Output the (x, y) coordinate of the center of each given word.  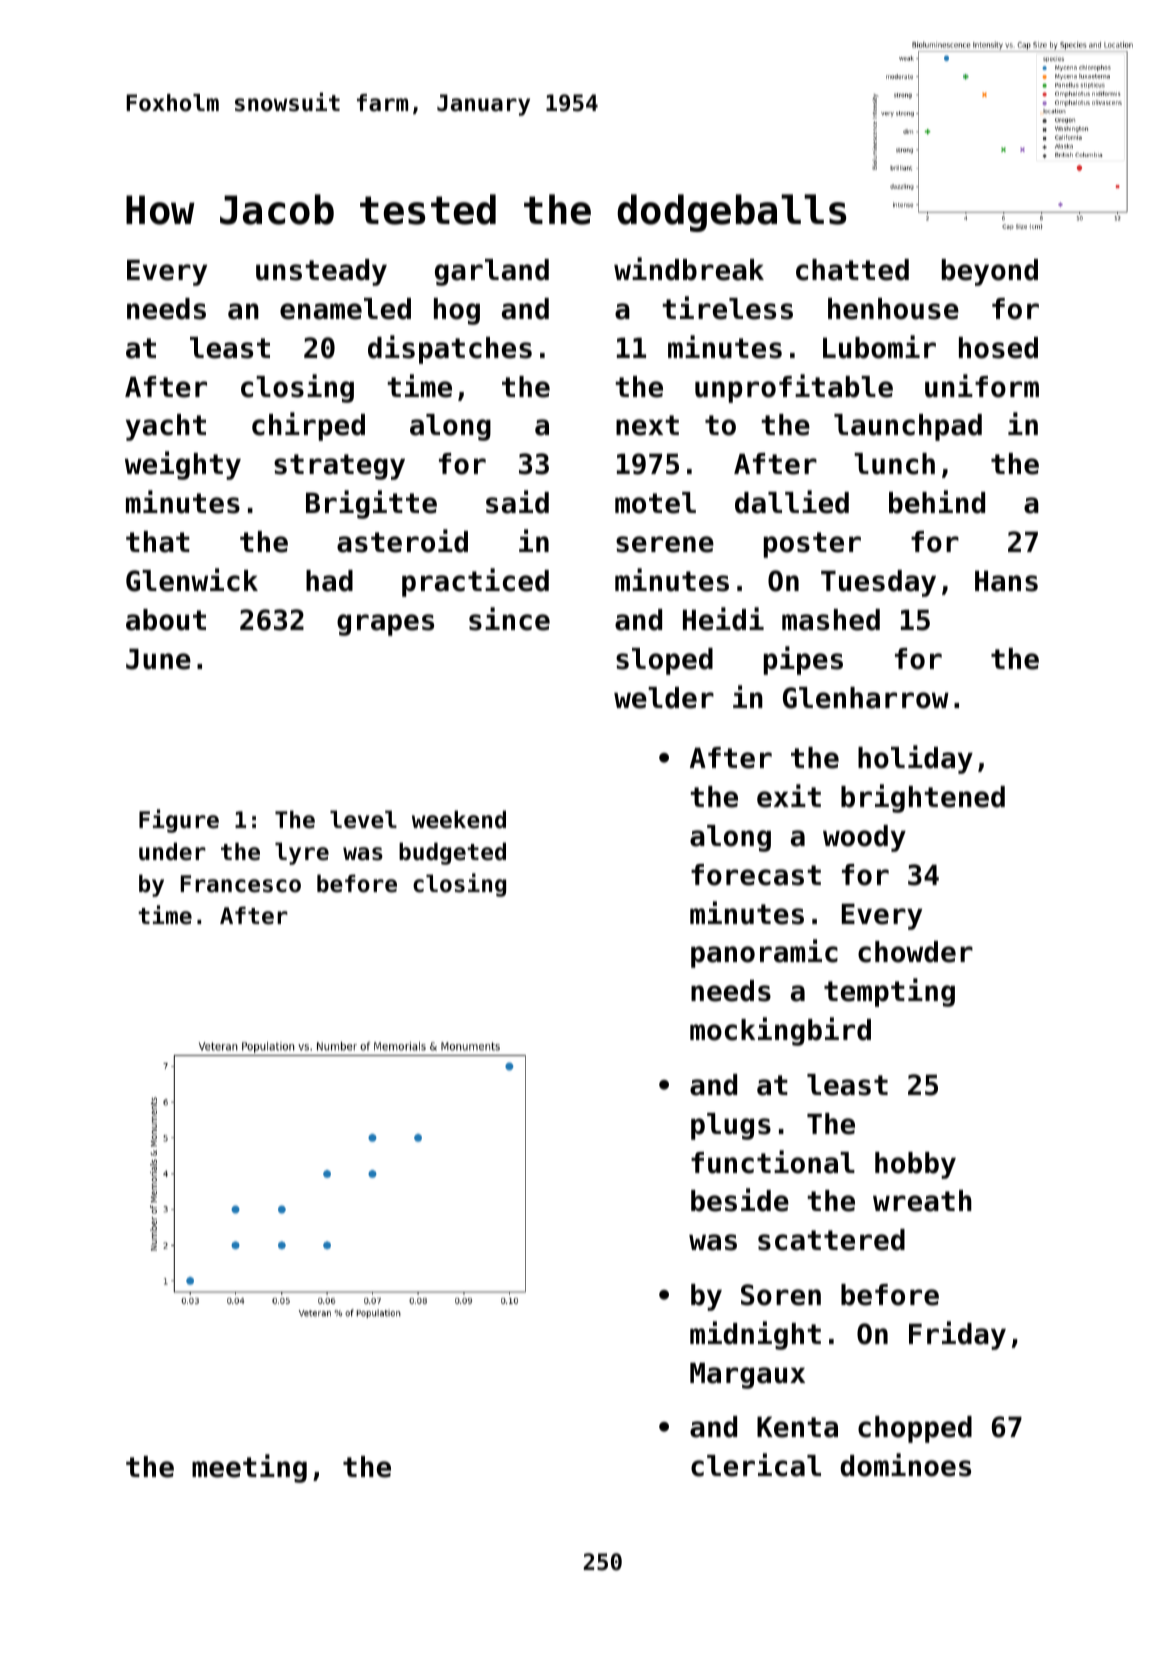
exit (789, 796)
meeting (249, 1468)
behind (937, 502)
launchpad (908, 427)
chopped (915, 1429)
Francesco (241, 884)
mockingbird (780, 1031)
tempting (889, 992)
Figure (179, 821)
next (647, 425)
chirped (308, 426)
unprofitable (794, 388)
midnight (755, 1335)
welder (664, 698)
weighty (183, 465)
